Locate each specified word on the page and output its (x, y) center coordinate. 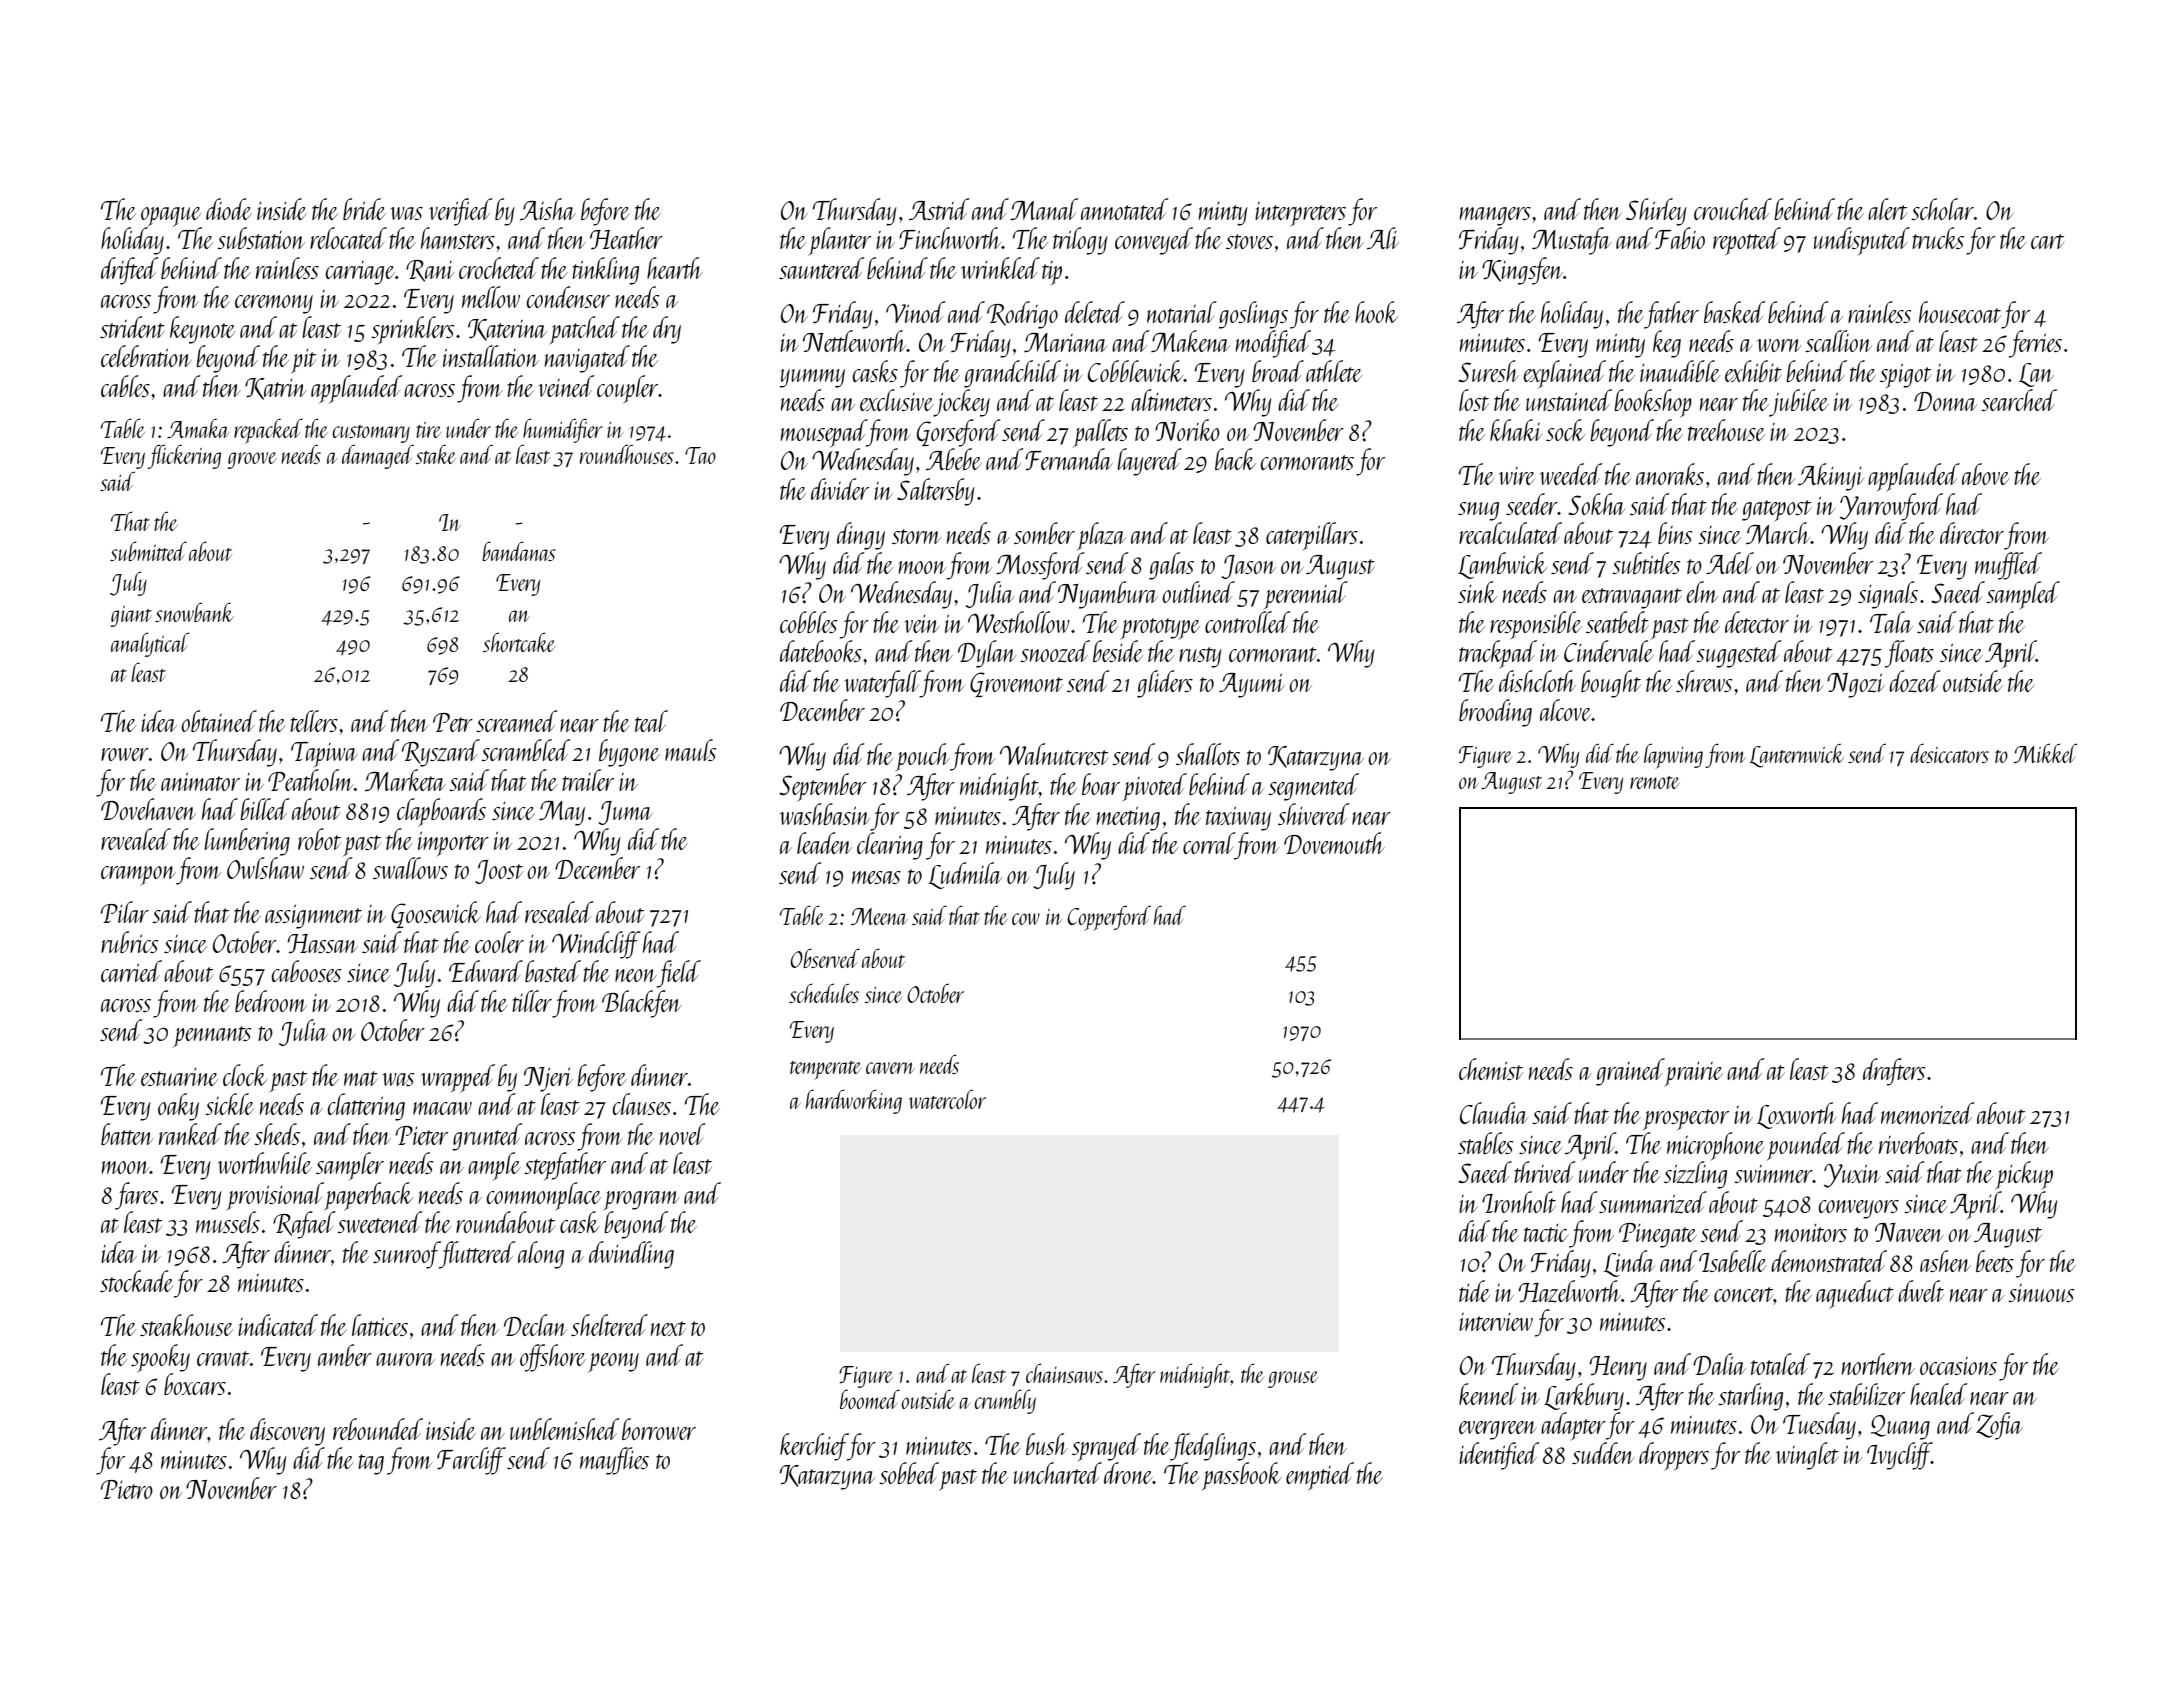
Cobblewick (1136, 371)
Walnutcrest (1054, 754)
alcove (1565, 710)
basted (553, 971)
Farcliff (471, 1461)
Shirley (1656, 212)
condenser (568, 297)
